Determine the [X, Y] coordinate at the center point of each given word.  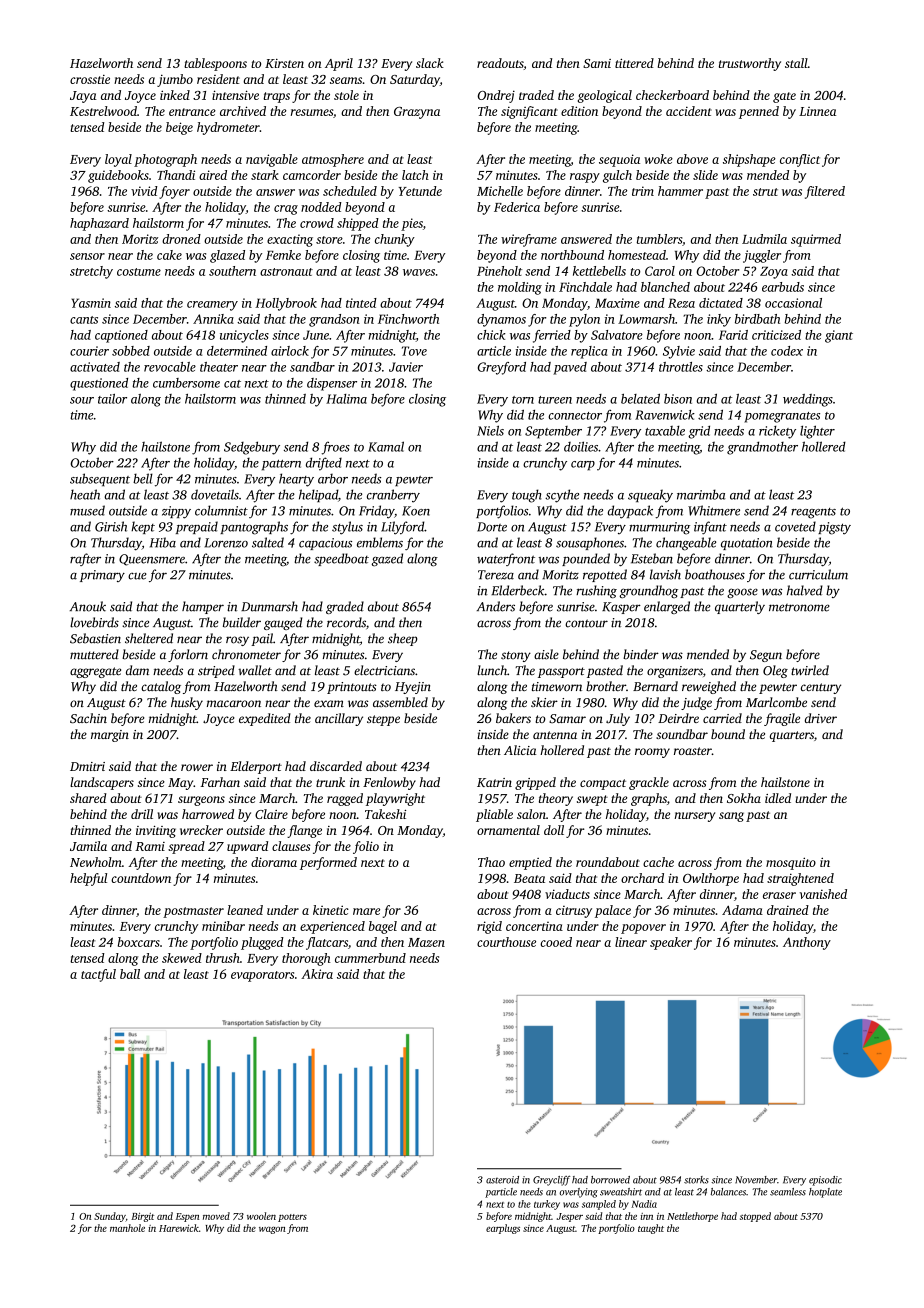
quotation [747, 544]
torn [523, 400]
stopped [755, 1217]
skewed [182, 958]
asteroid [502, 1180]
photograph [165, 160]
